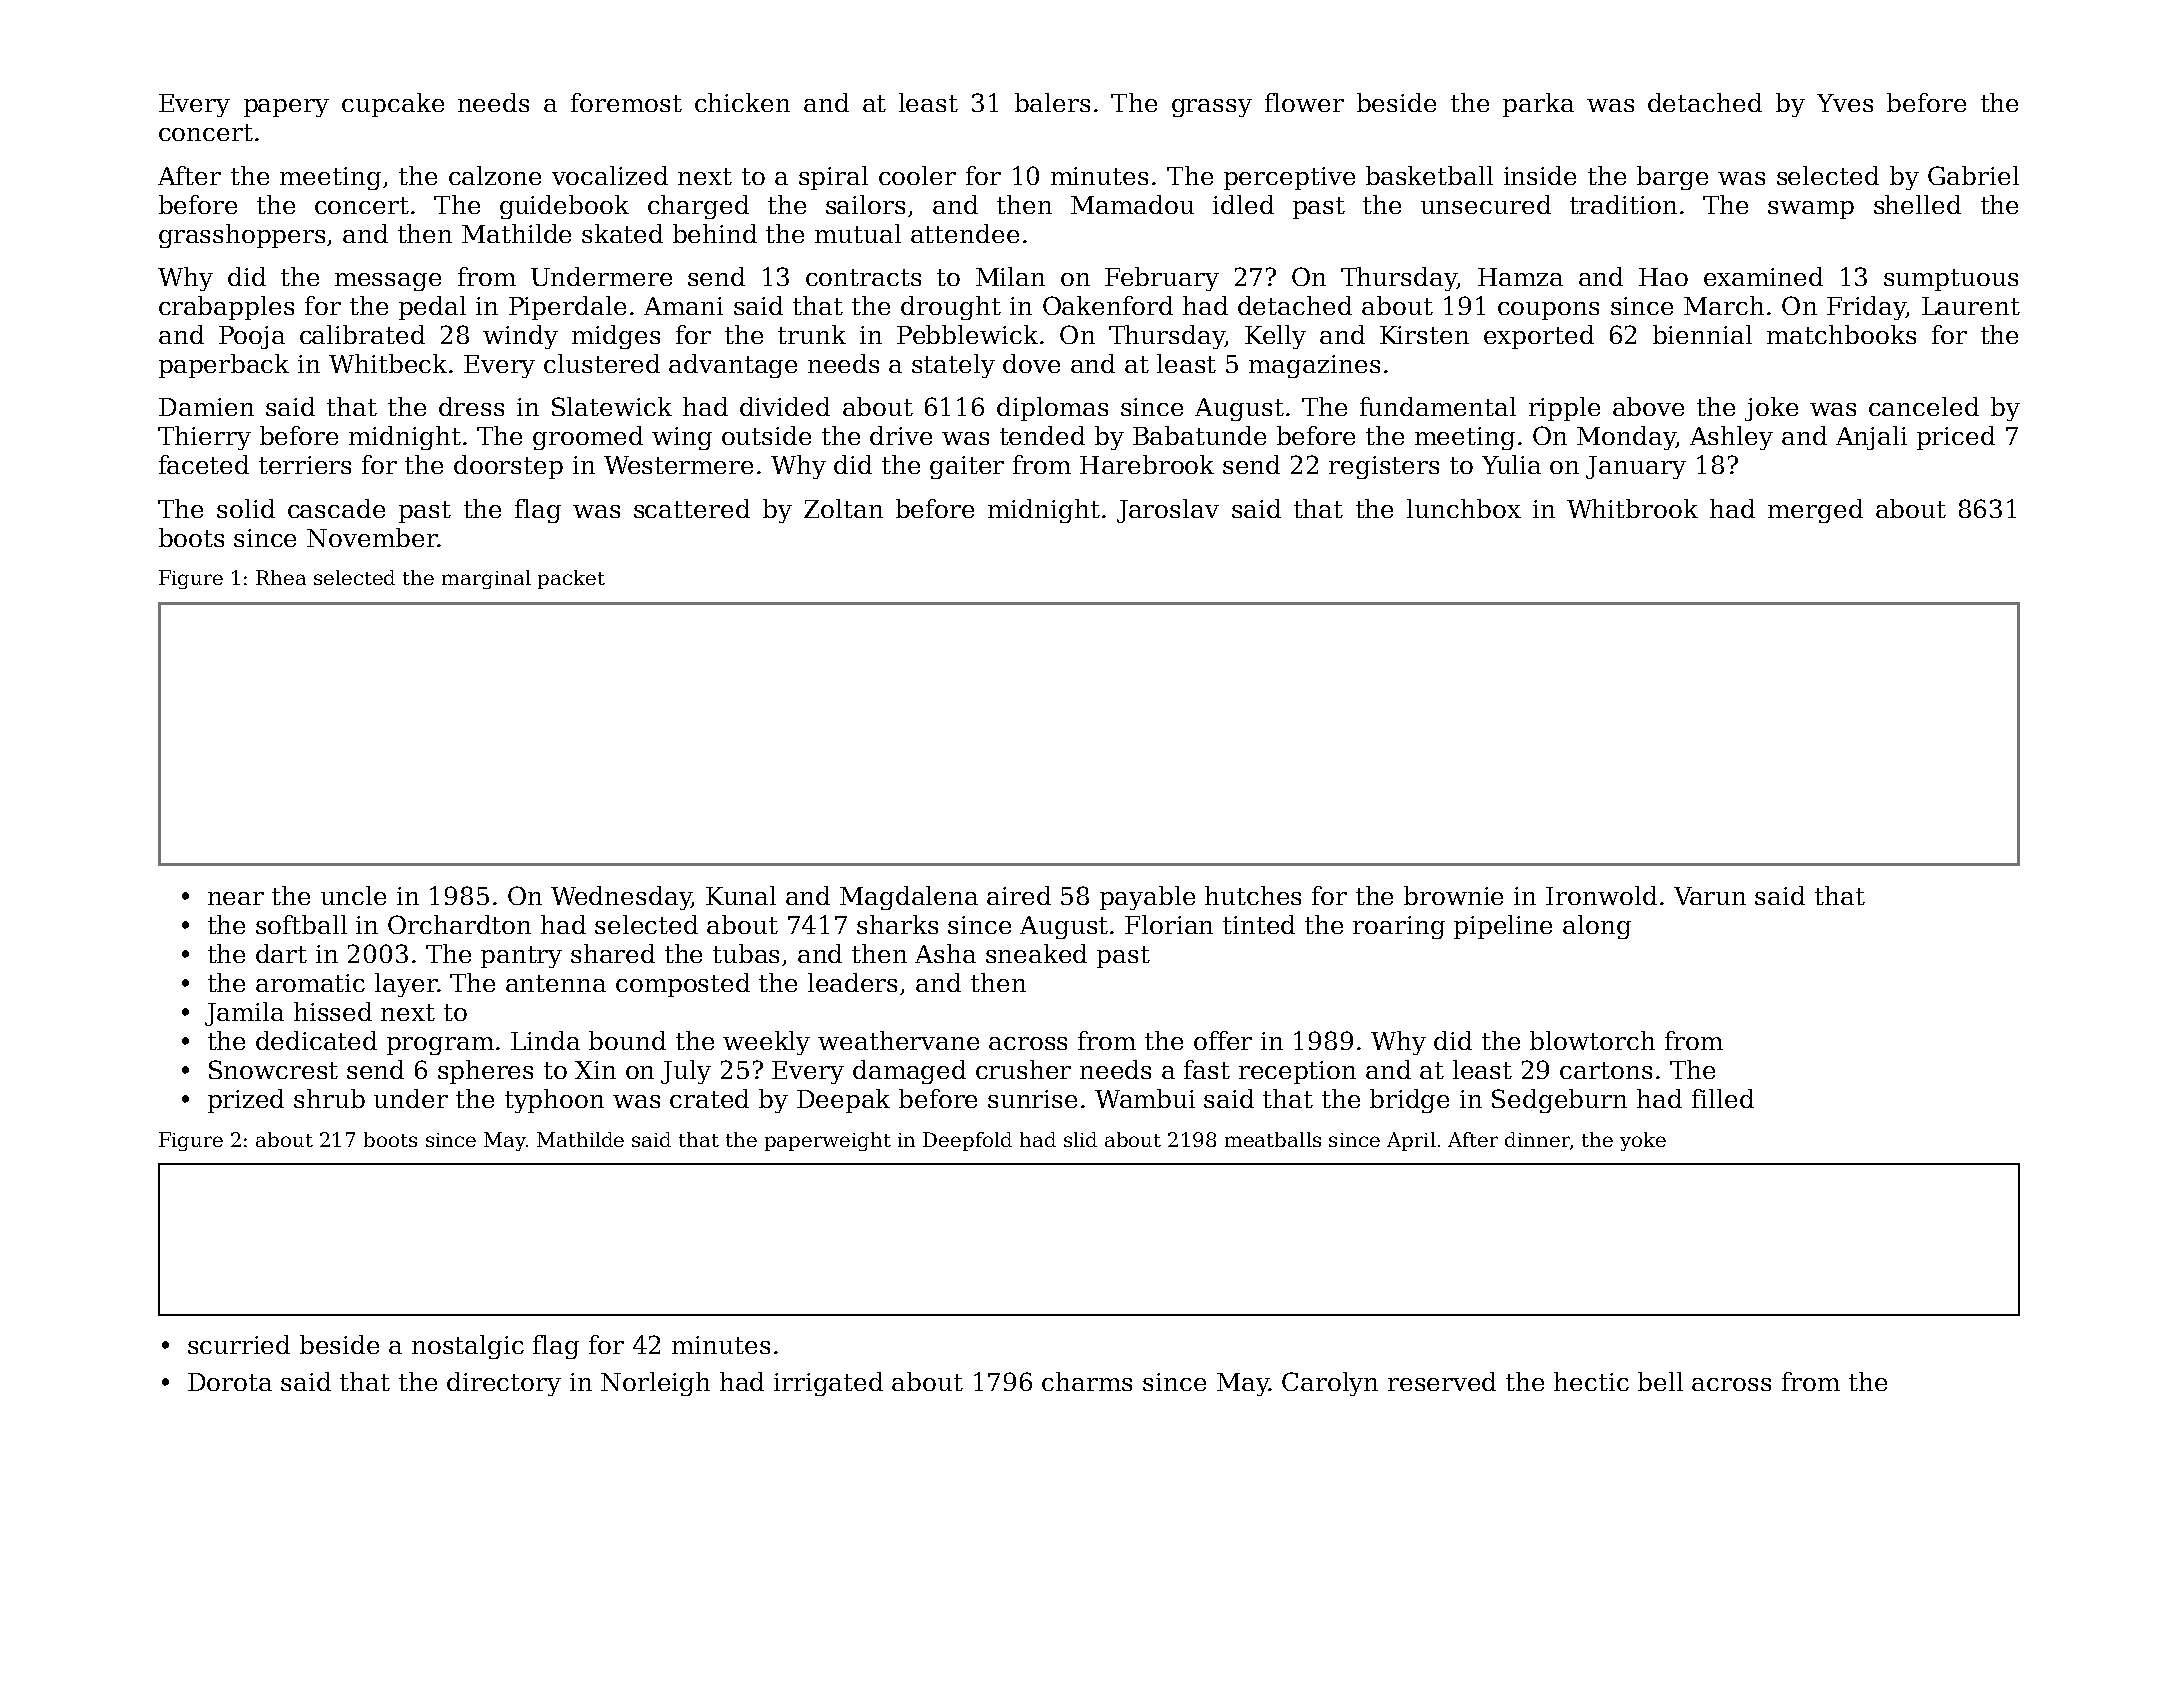 The width and height of the document is (2178, 1683). Describe the element at coordinates (230, 1382) in the document. I see `Dorota` at that location.
